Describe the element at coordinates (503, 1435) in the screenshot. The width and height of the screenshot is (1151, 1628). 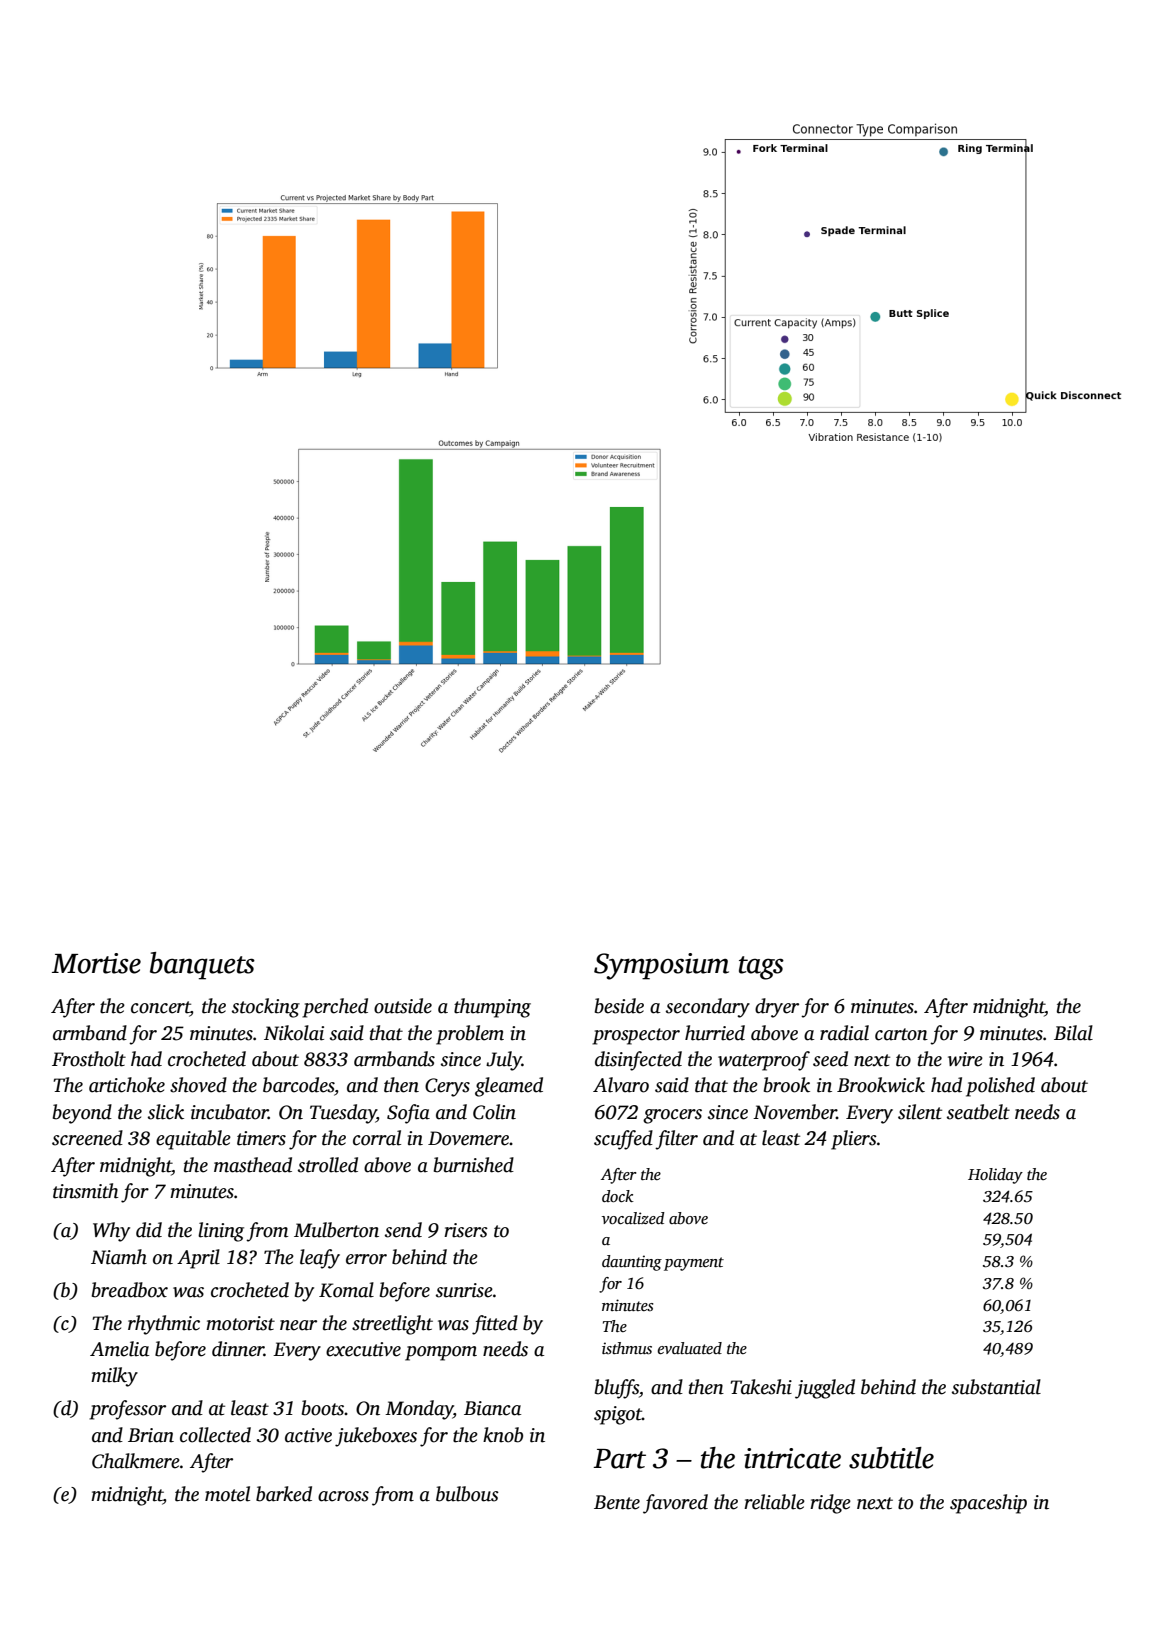
I see `knob` at that location.
